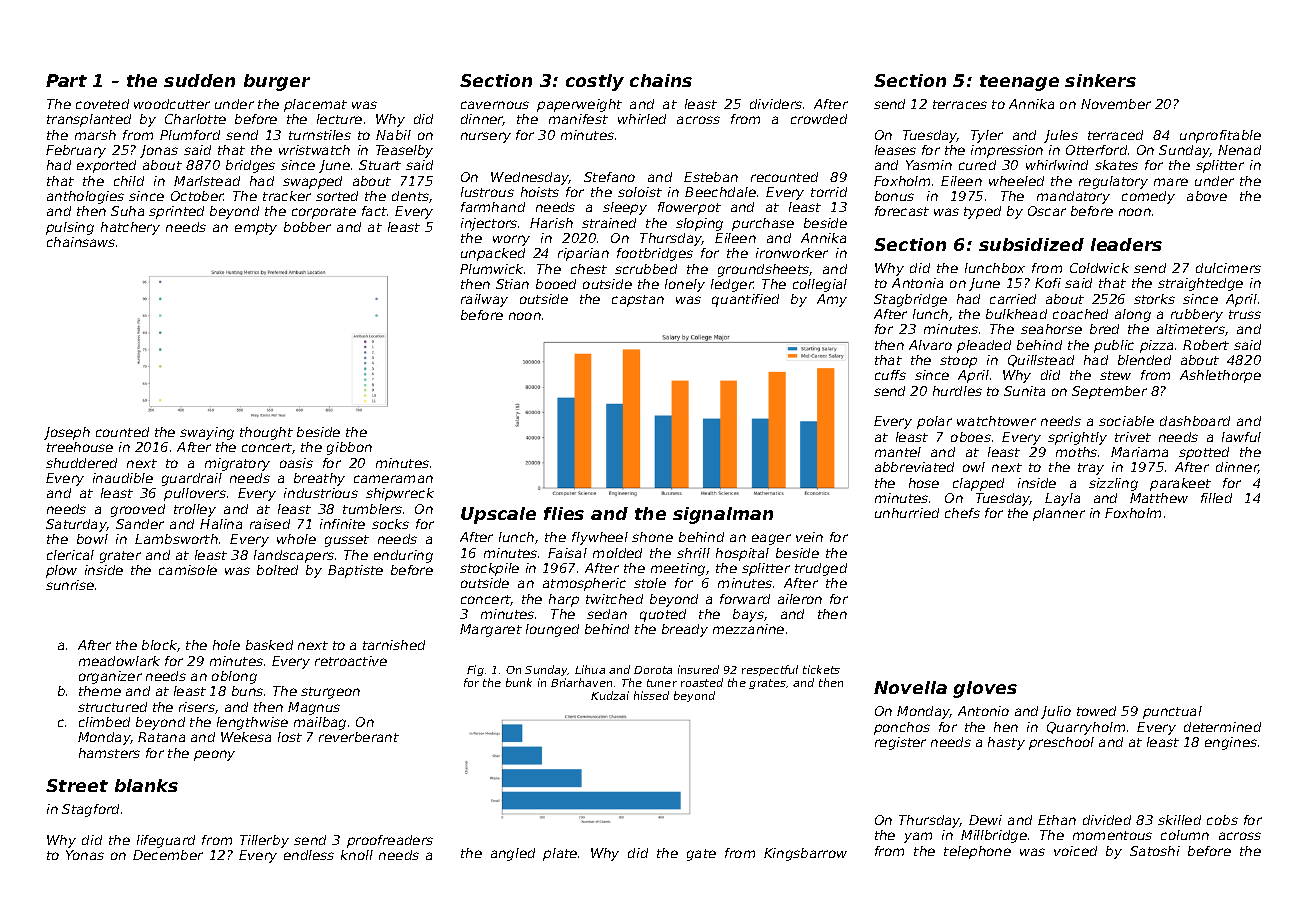 Image resolution: width=1308 pixels, height=924 pixels. I want to click on angled, so click(513, 854).
